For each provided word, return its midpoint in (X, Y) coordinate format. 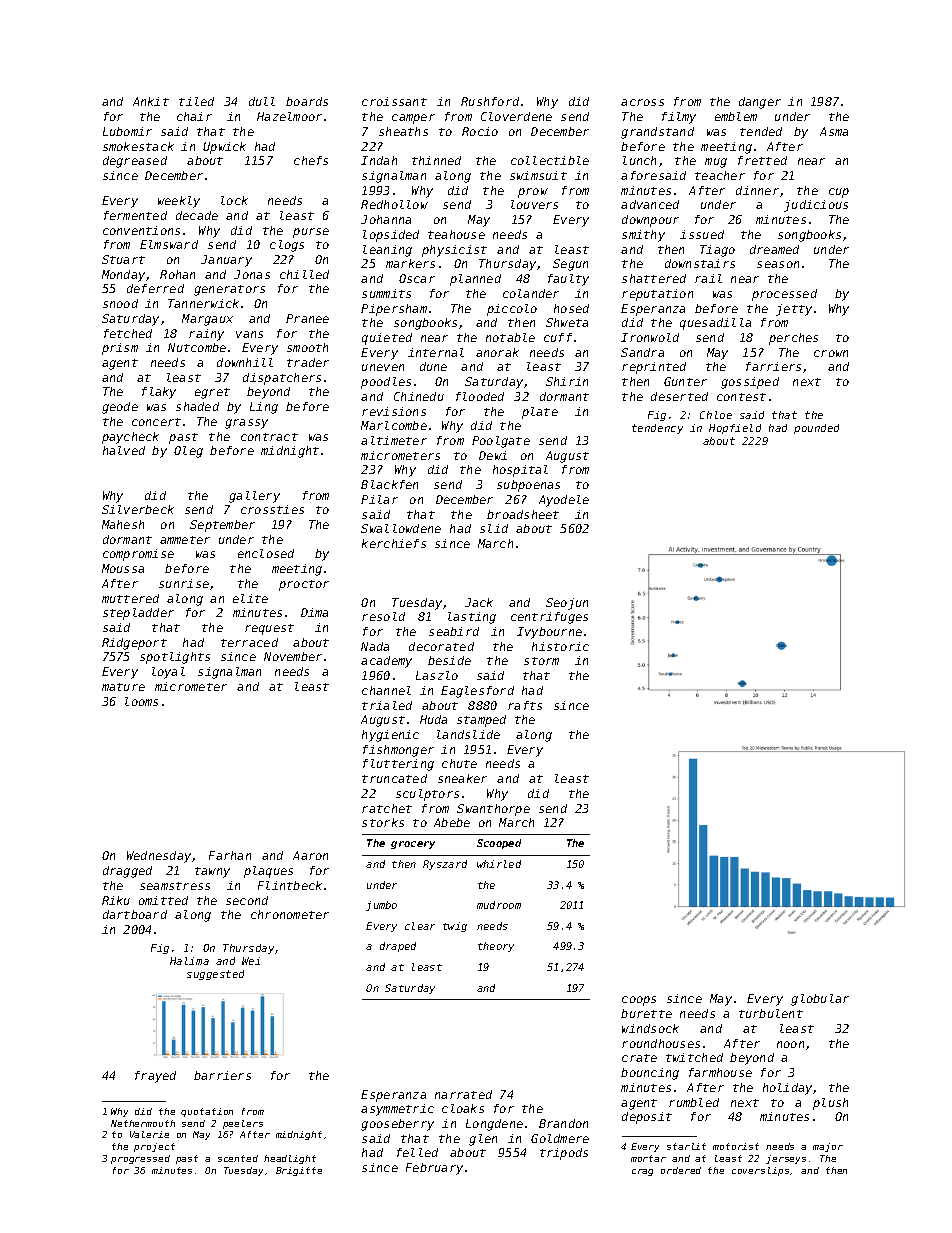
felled (417, 1152)
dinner (757, 190)
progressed (140, 1159)
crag (642, 1172)
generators (229, 290)
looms (141, 701)
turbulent (771, 1013)
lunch (639, 160)
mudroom (499, 905)
